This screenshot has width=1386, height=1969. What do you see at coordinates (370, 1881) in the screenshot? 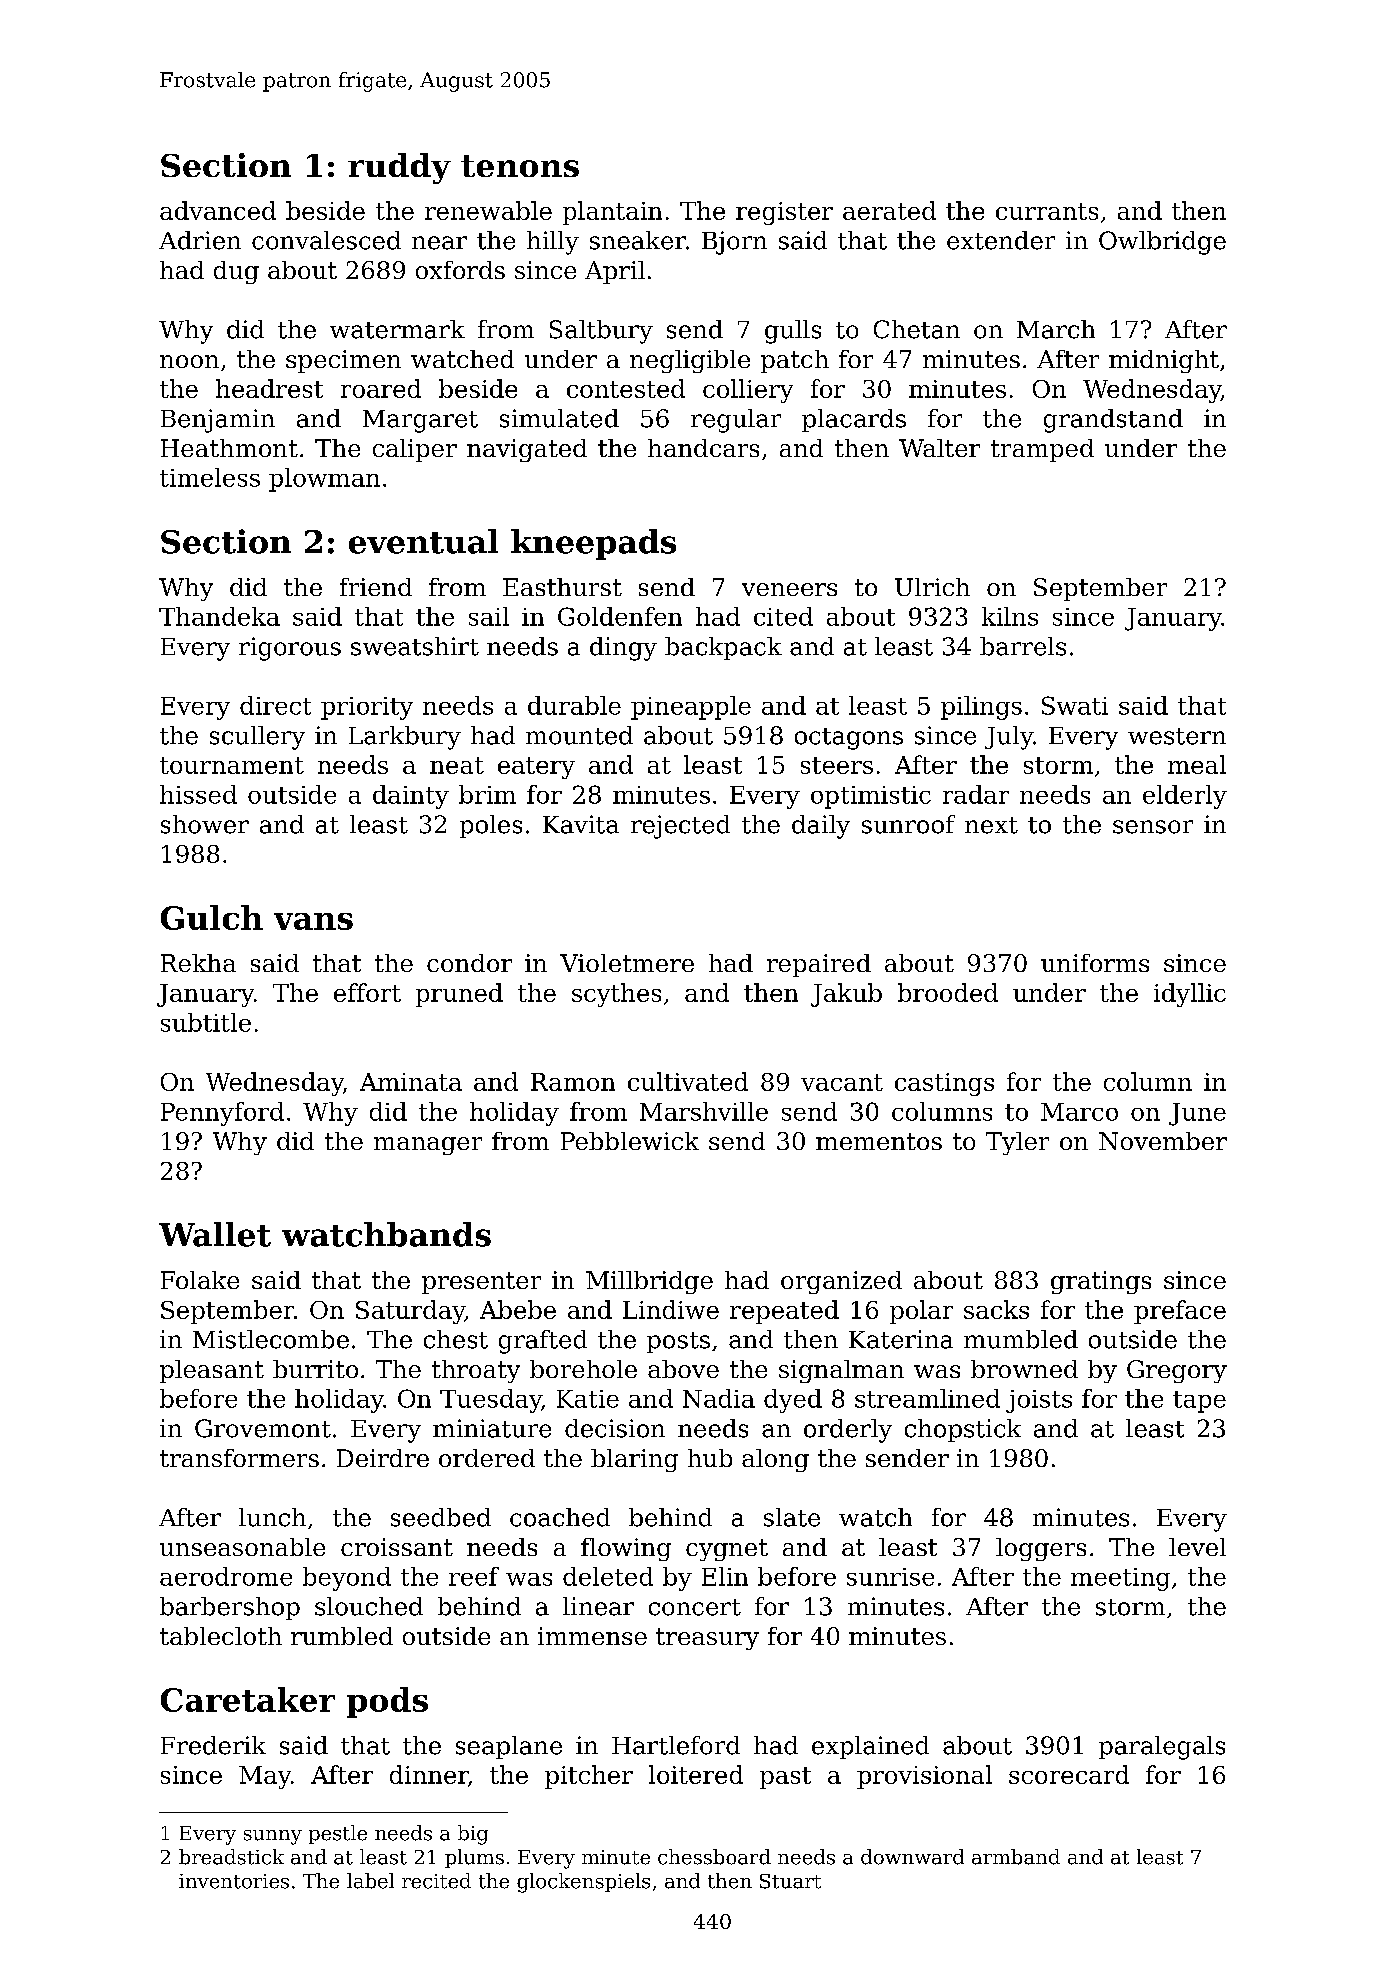
I see `label` at bounding box center [370, 1881].
